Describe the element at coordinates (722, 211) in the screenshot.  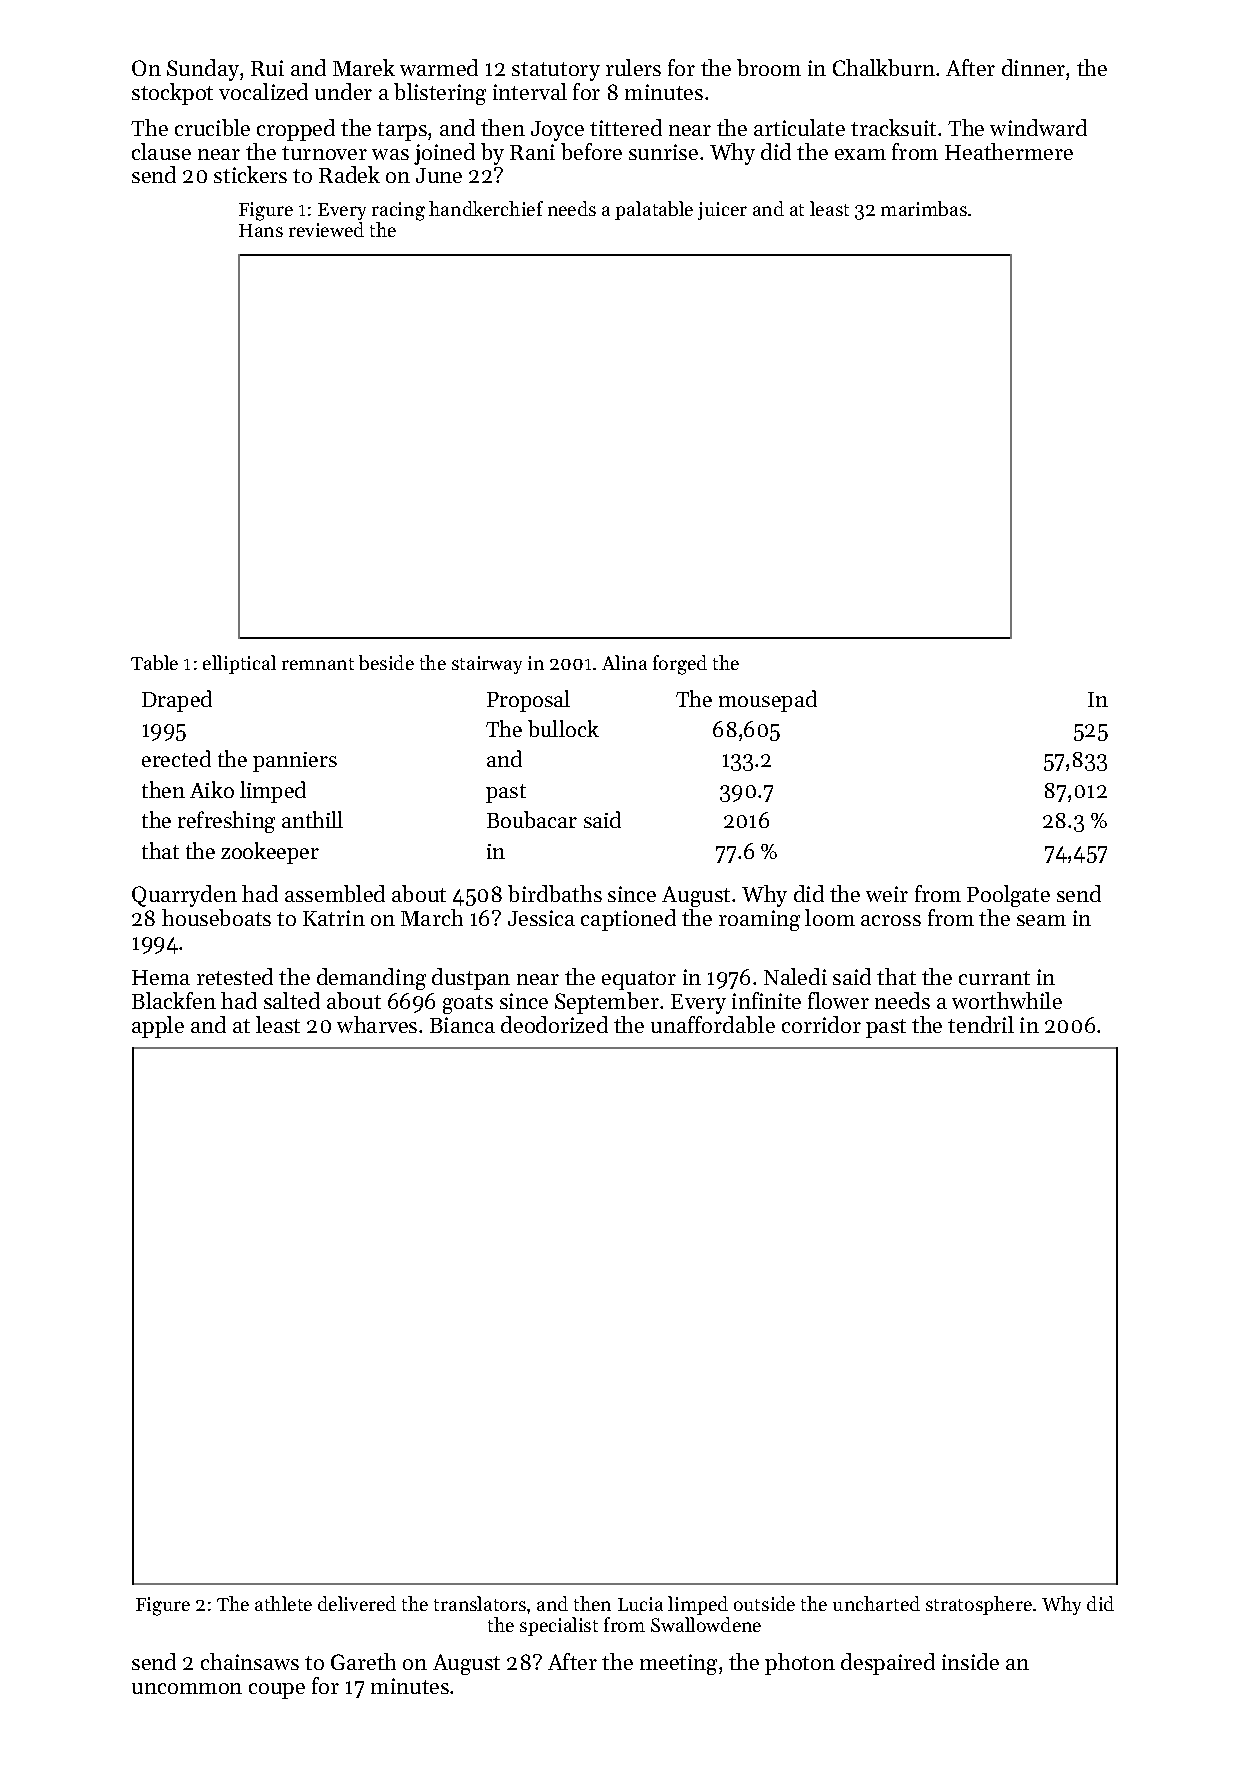
I see `juicer` at that location.
